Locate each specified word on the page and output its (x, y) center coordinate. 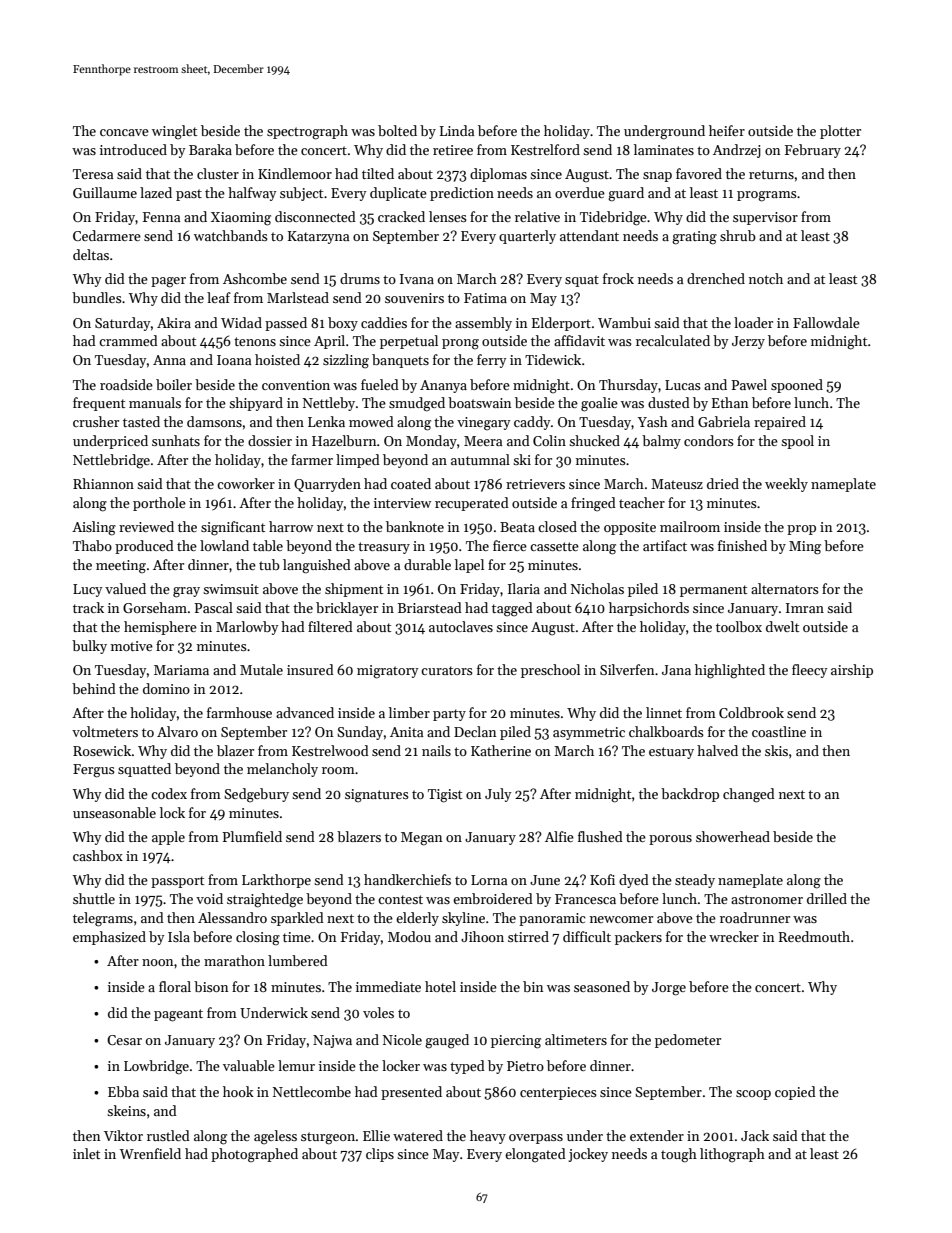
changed (749, 795)
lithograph (732, 1155)
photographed (254, 1155)
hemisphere (160, 628)
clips (380, 1155)
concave (124, 132)
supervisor (765, 218)
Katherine (501, 750)
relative (537, 216)
